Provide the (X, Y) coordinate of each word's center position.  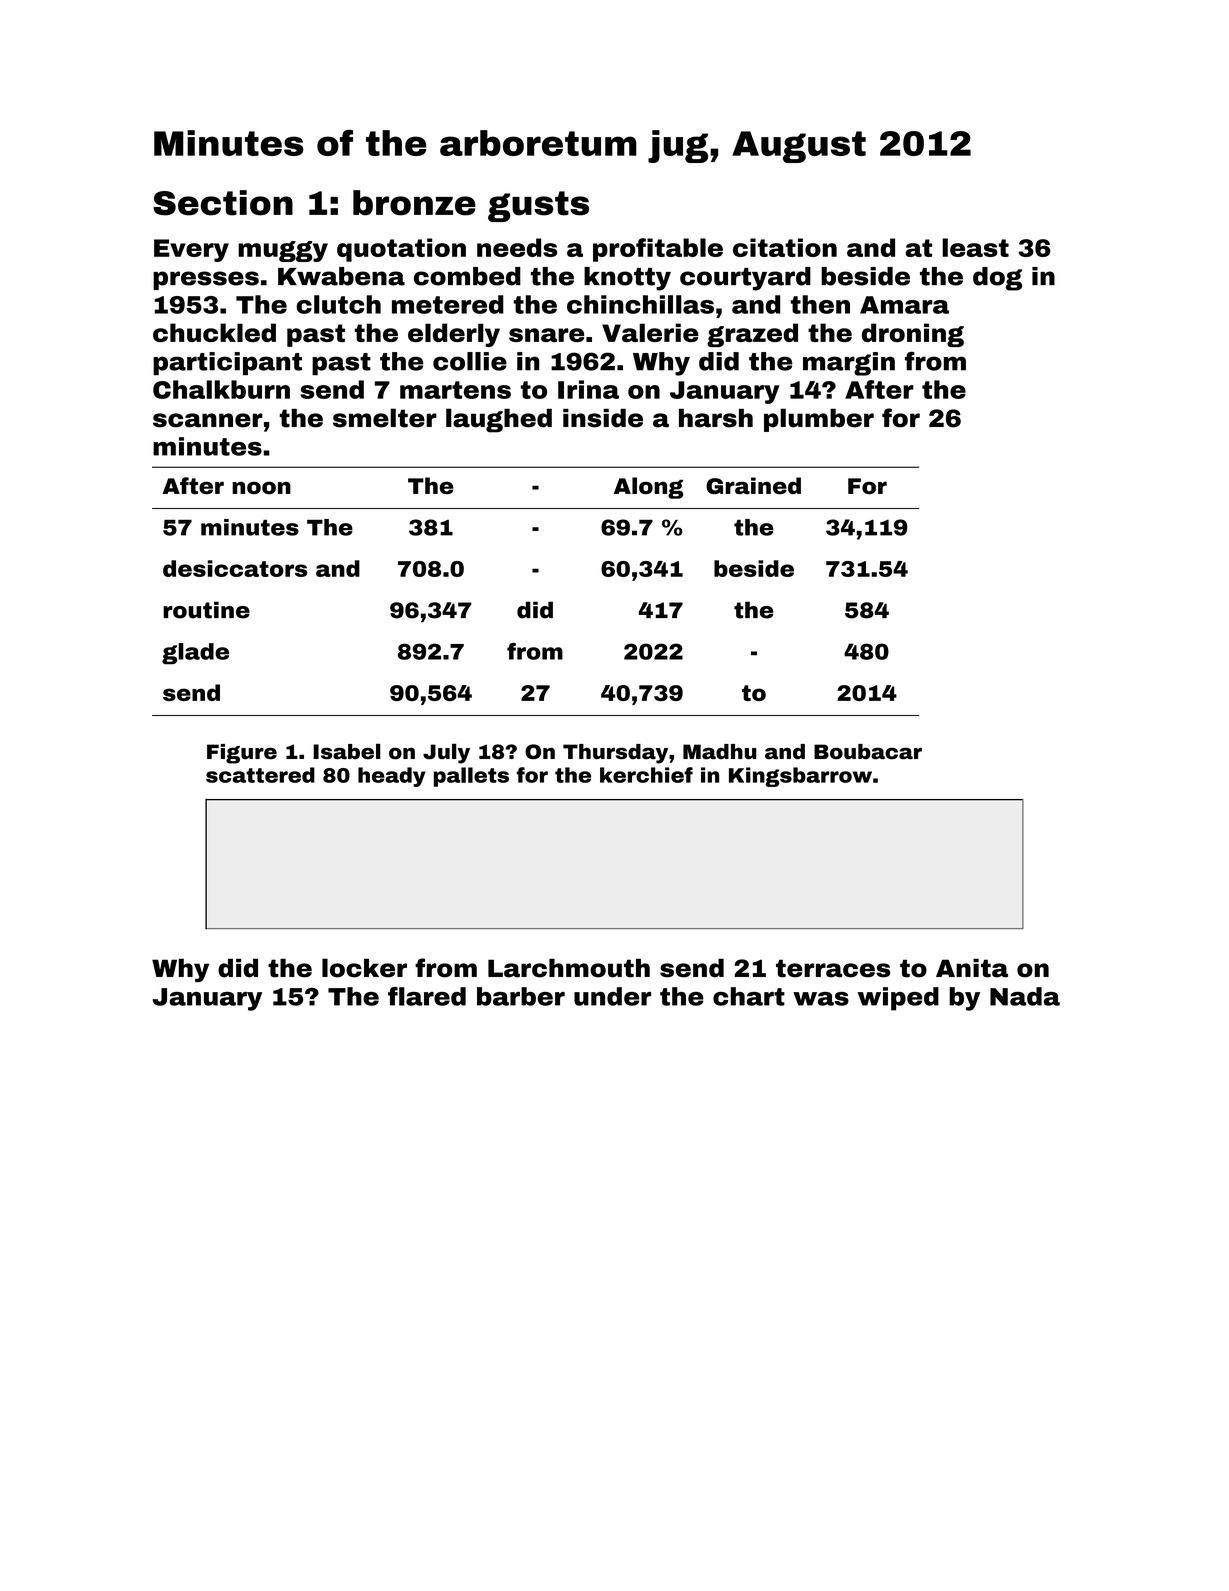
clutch (338, 304)
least (975, 247)
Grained (753, 485)
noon (261, 487)
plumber (819, 420)
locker (364, 968)
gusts (538, 206)
